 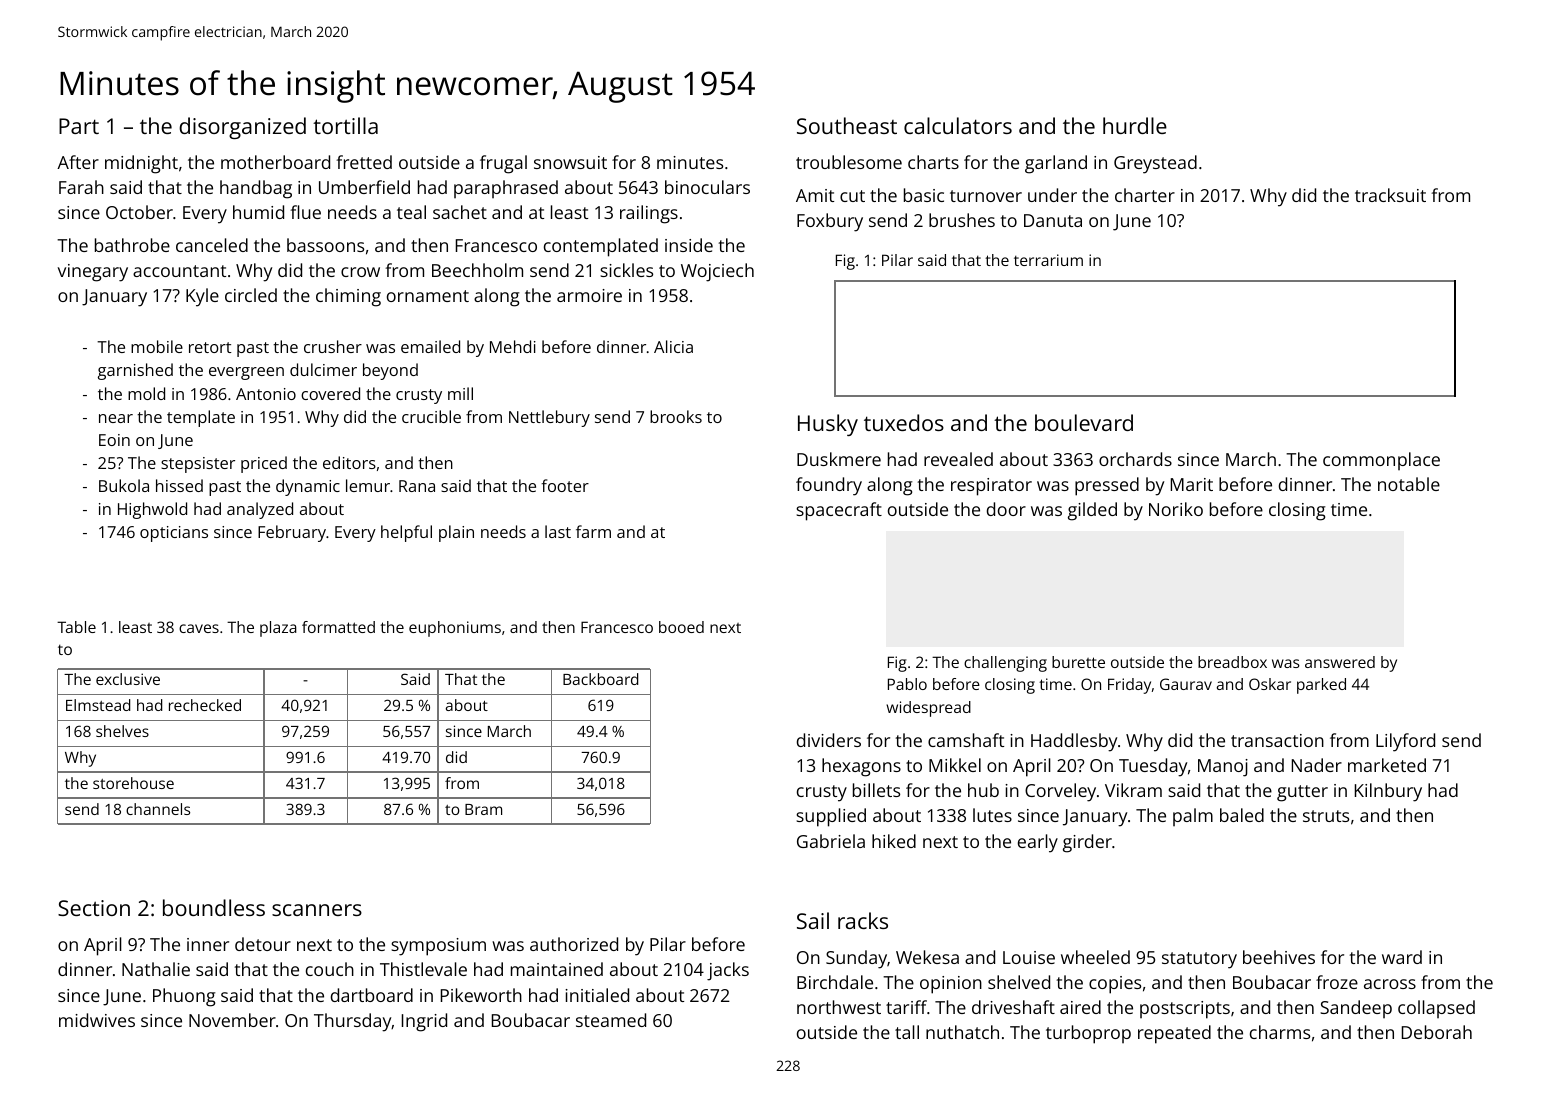 I want to click on charter, so click(x=1145, y=195).
